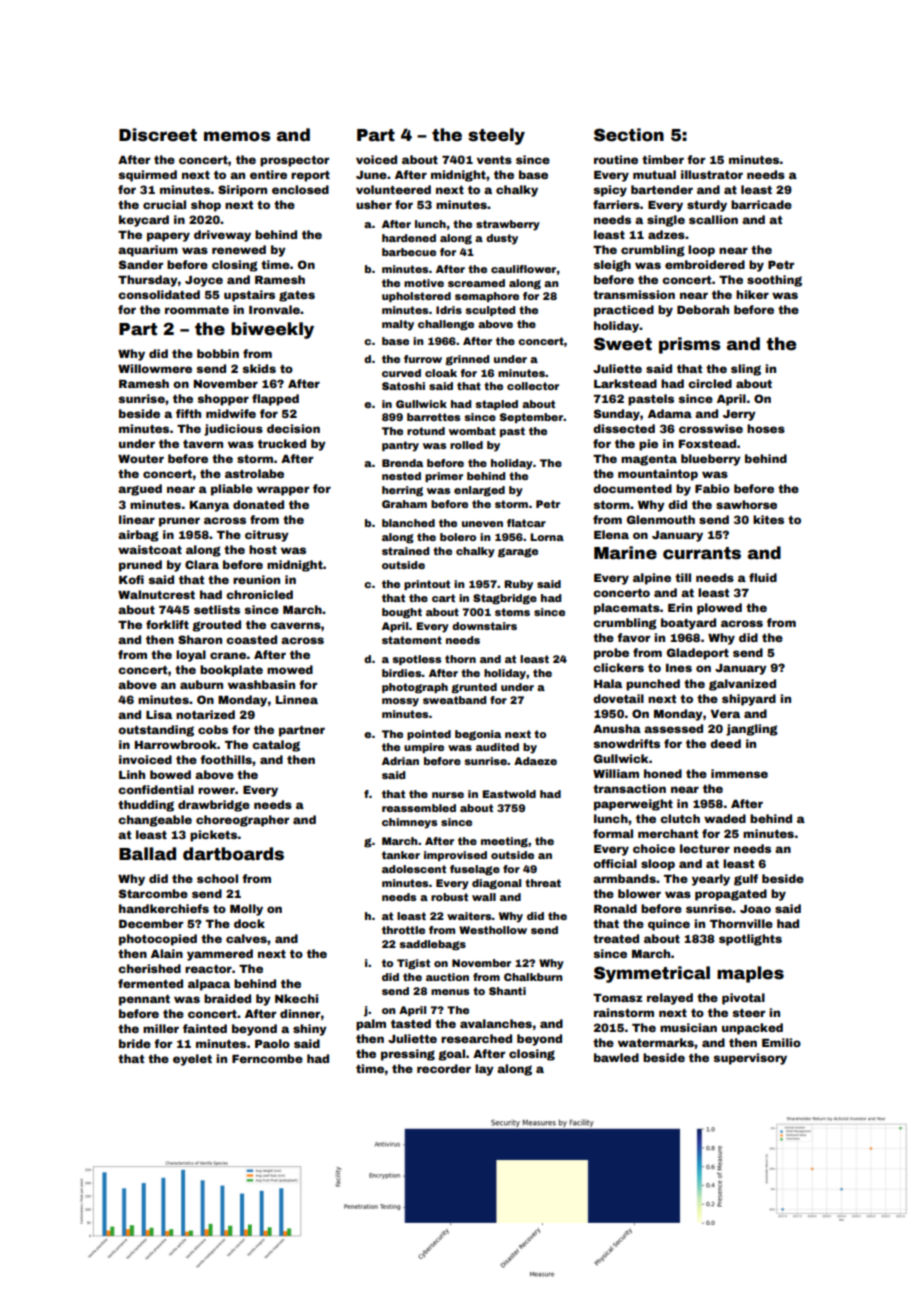  I want to click on flatcar, so click(526, 523).
